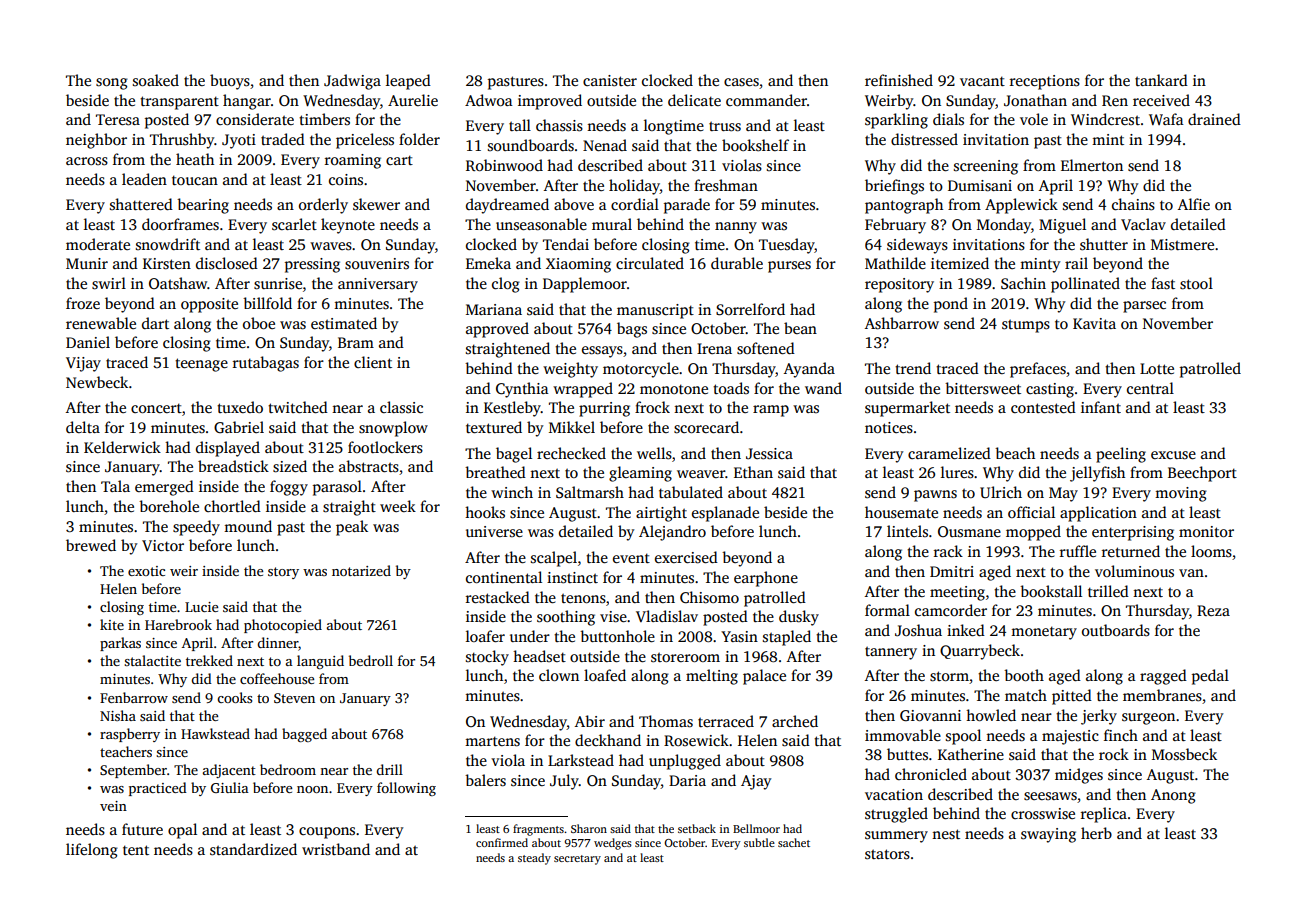 This screenshot has width=1308, height=924. Describe the element at coordinates (182, 831) in the screenshot. I see `opal` at that location.
